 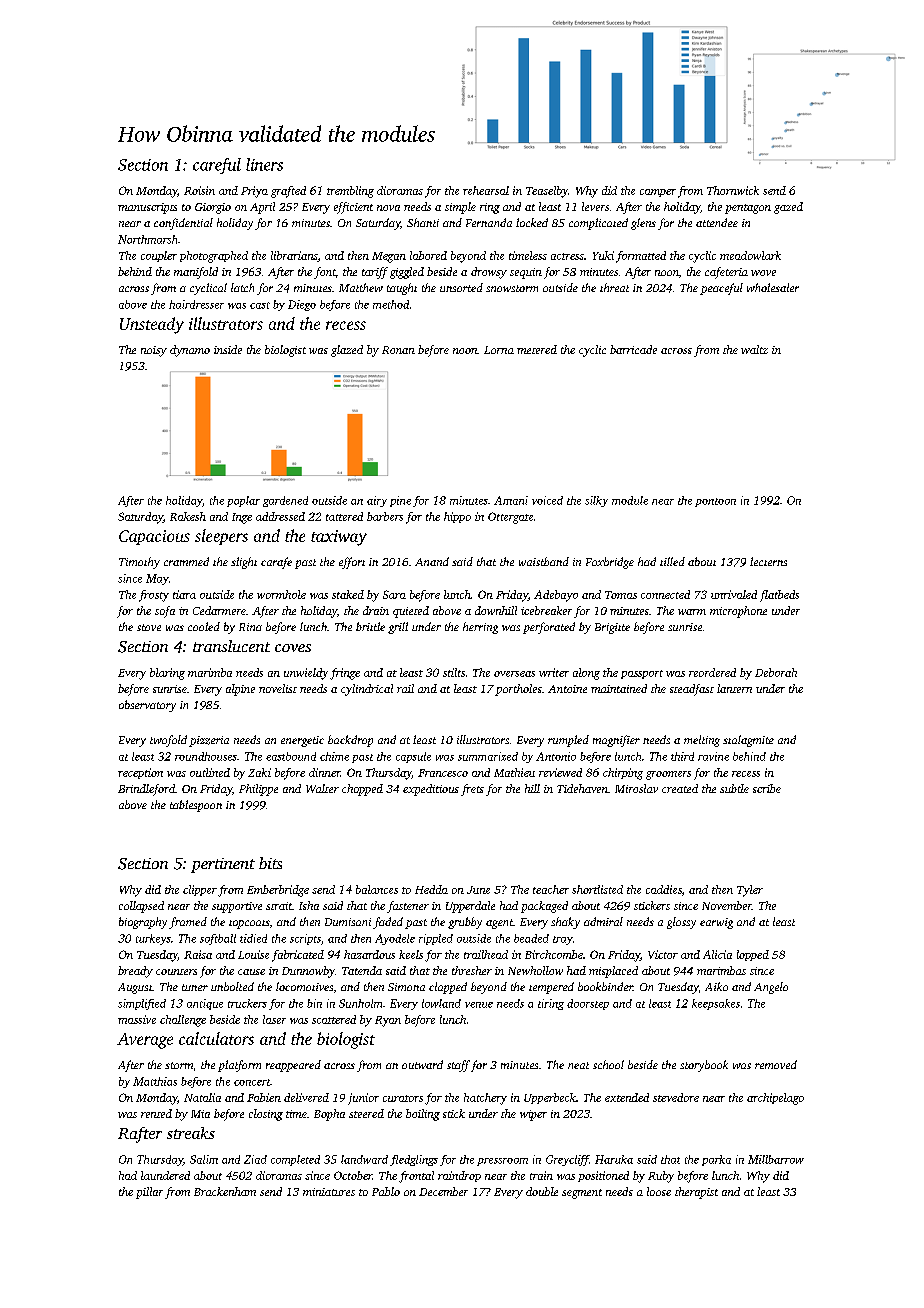 What do you see at coordinates (554, 672) in the page?
I see `writer` at bounding box center [554, 672].
